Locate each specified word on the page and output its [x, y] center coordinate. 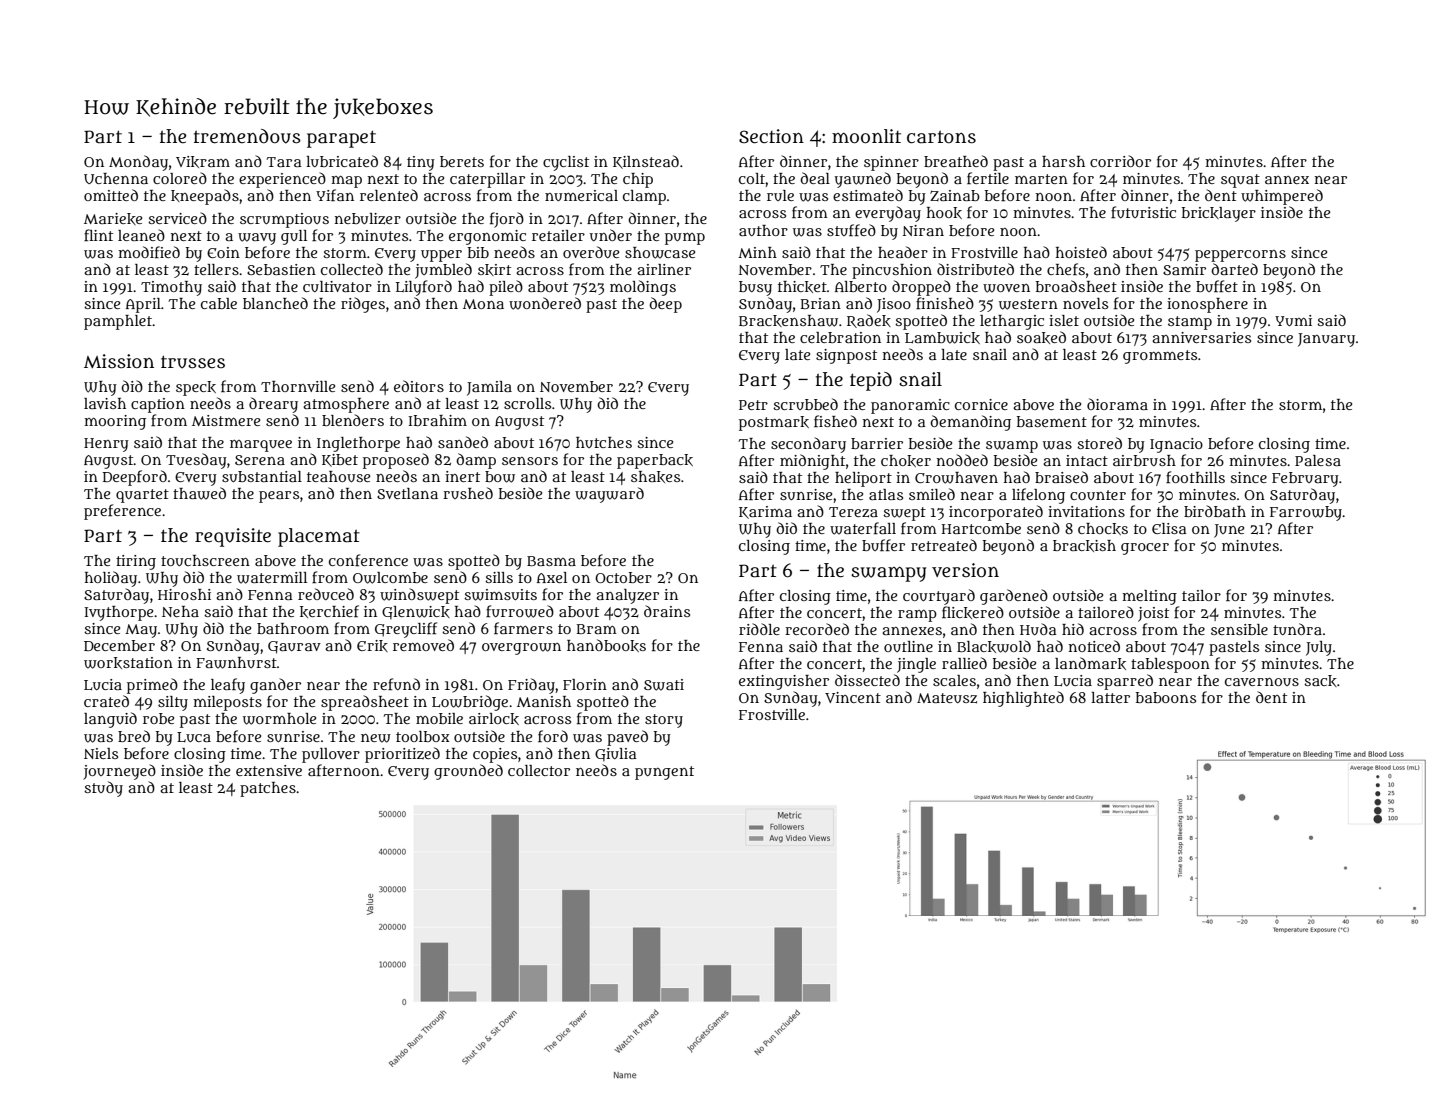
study [103, 789]
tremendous [247, 136]
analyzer [627, 596]
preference [122, 512]
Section [771, 136]
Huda [1038, 629]
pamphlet [118, 322]
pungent [664, 773]
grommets [1160, 357]
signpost [846, 356]
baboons [1166, 697]
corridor [1120, 161]
